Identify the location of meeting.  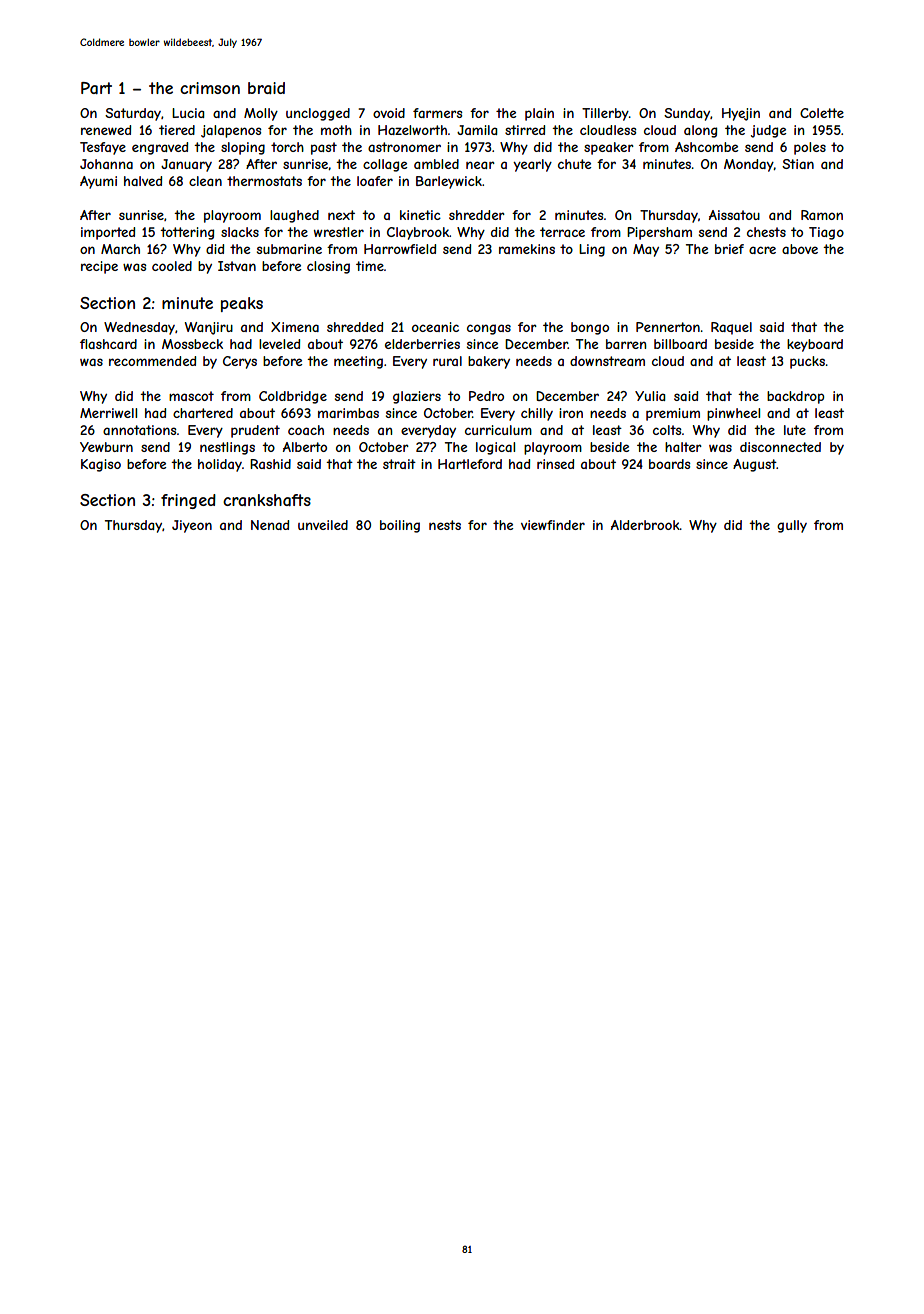
(358, 362).
